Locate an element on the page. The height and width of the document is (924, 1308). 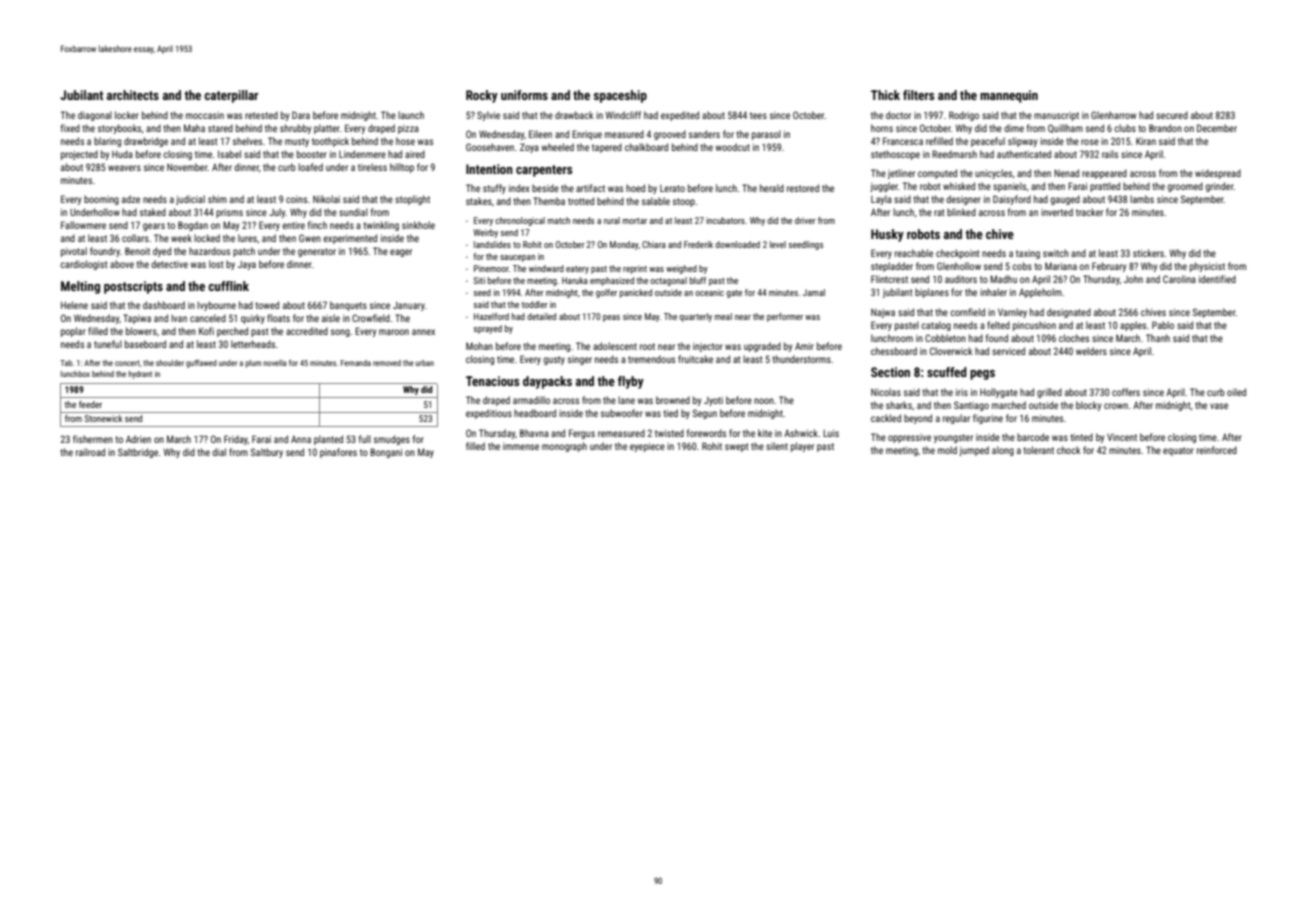
mannequin is located at coordinates (1009, 96).
